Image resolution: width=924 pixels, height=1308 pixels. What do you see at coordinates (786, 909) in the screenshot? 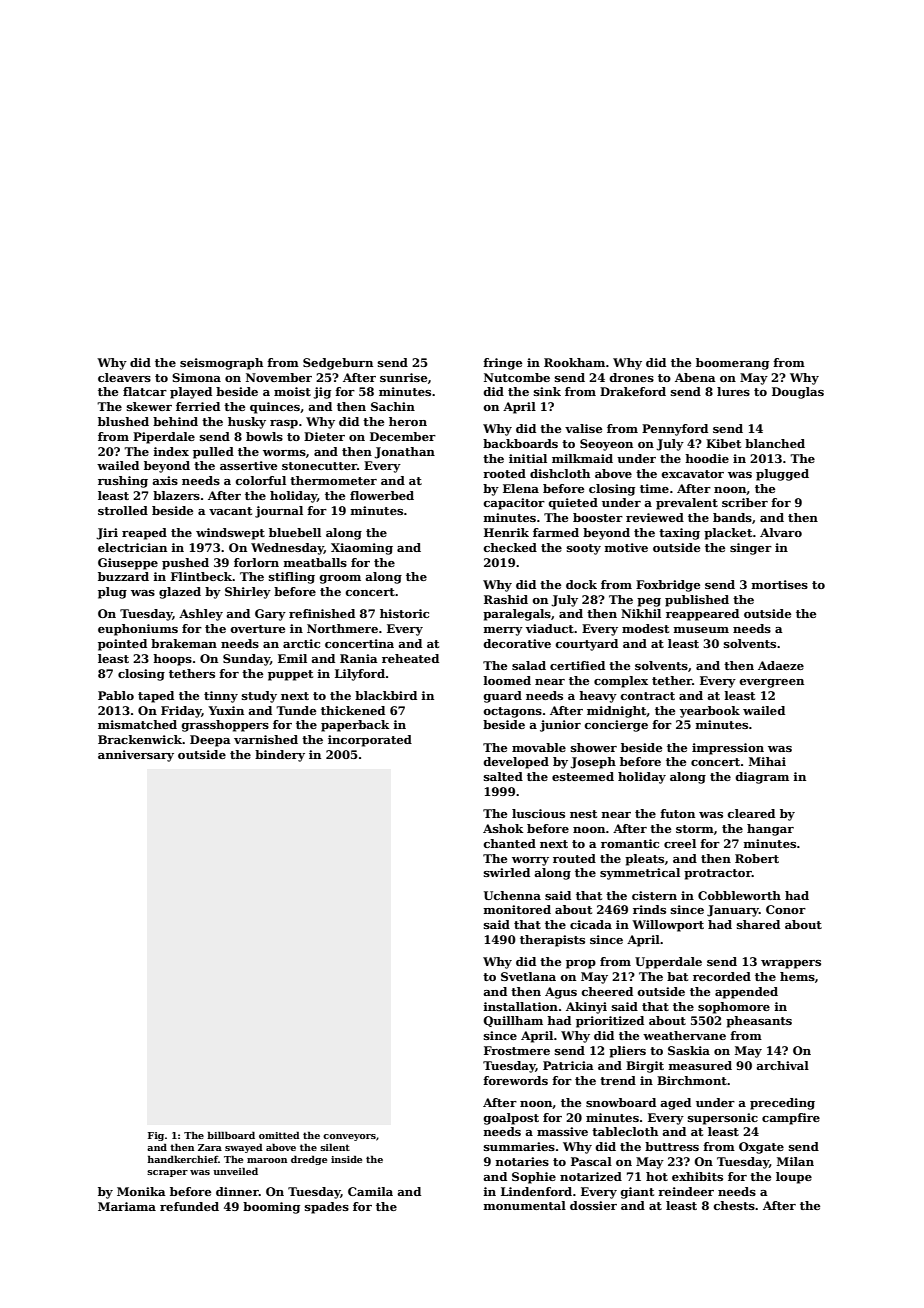
I see `Conor` at bounding box center [786, 909].
